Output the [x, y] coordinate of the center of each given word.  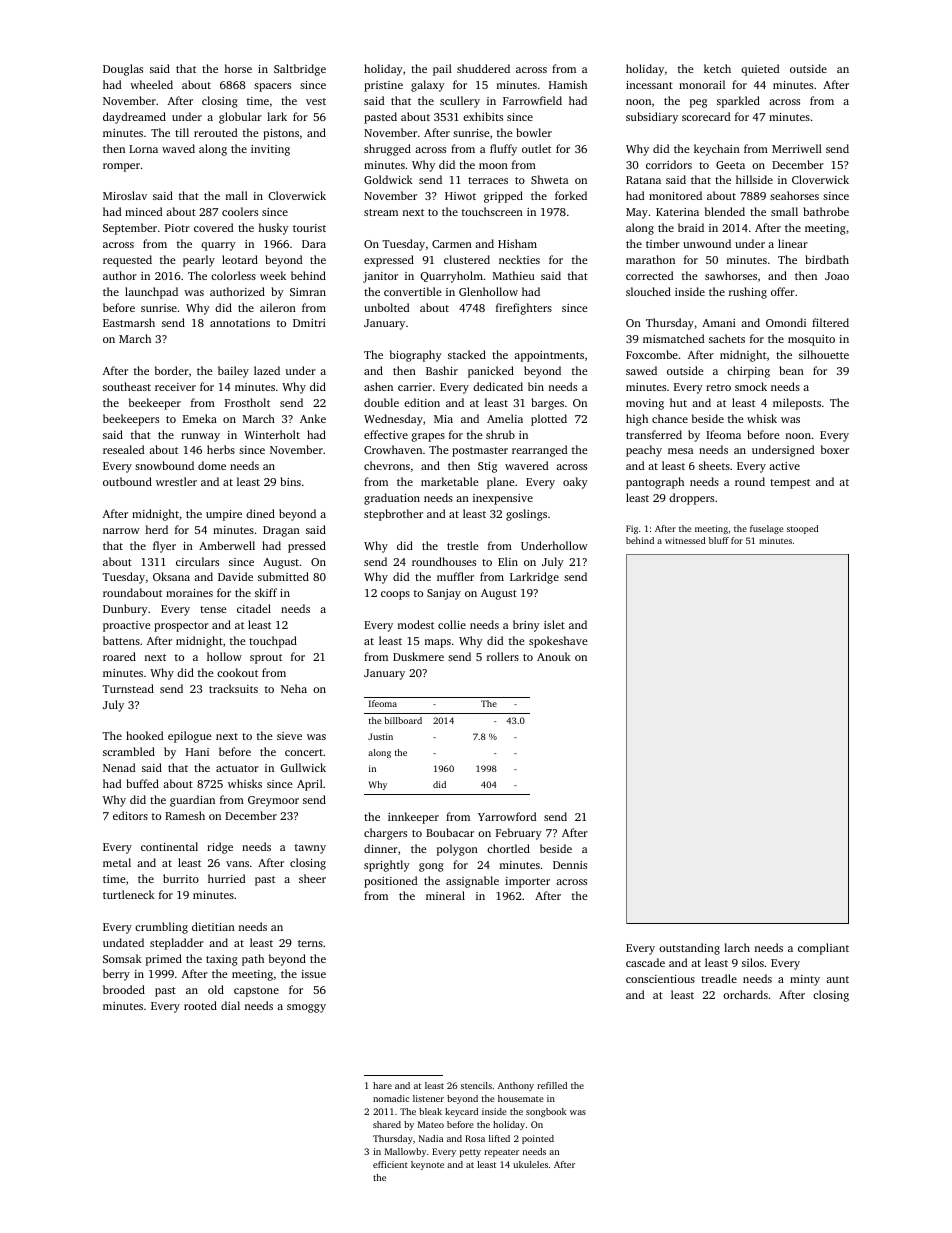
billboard [403, 720]
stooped [802, 529]
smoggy [306, 1008]
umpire [224, 515]
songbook [546, 1112]
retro [718, 387]
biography [416, 356]
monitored [675, 195]
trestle [463, 545]
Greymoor [273, 801]
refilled [552, 1085]
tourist [309, 228]
